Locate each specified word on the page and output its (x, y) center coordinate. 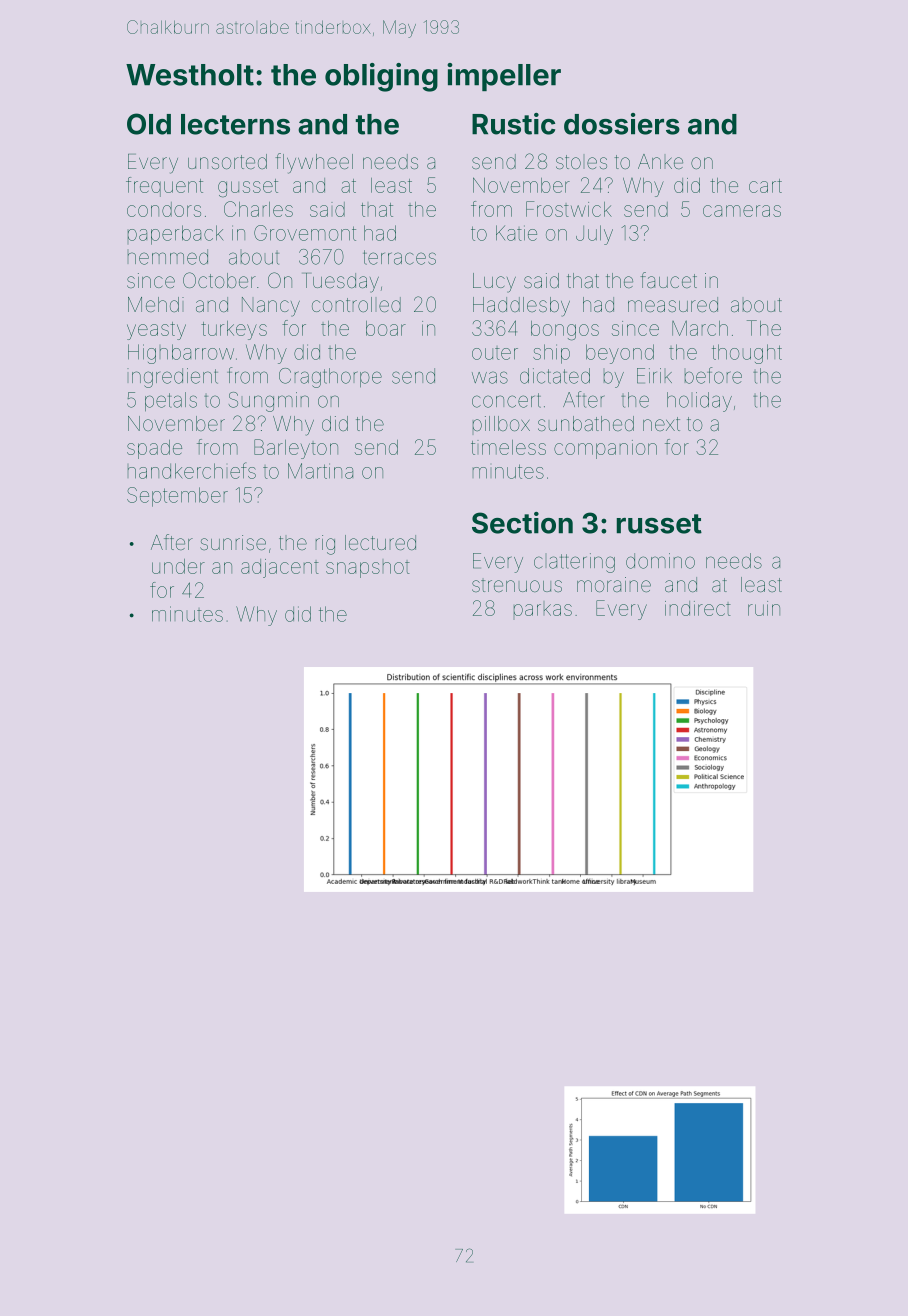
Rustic (513, 124)
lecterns (235, 124)
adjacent (280, 568)
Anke (660, 161)
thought (747, 354)
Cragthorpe (330, 378)
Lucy (494, 283)
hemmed (168, 257)
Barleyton (296, 449)
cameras (742, 211)
